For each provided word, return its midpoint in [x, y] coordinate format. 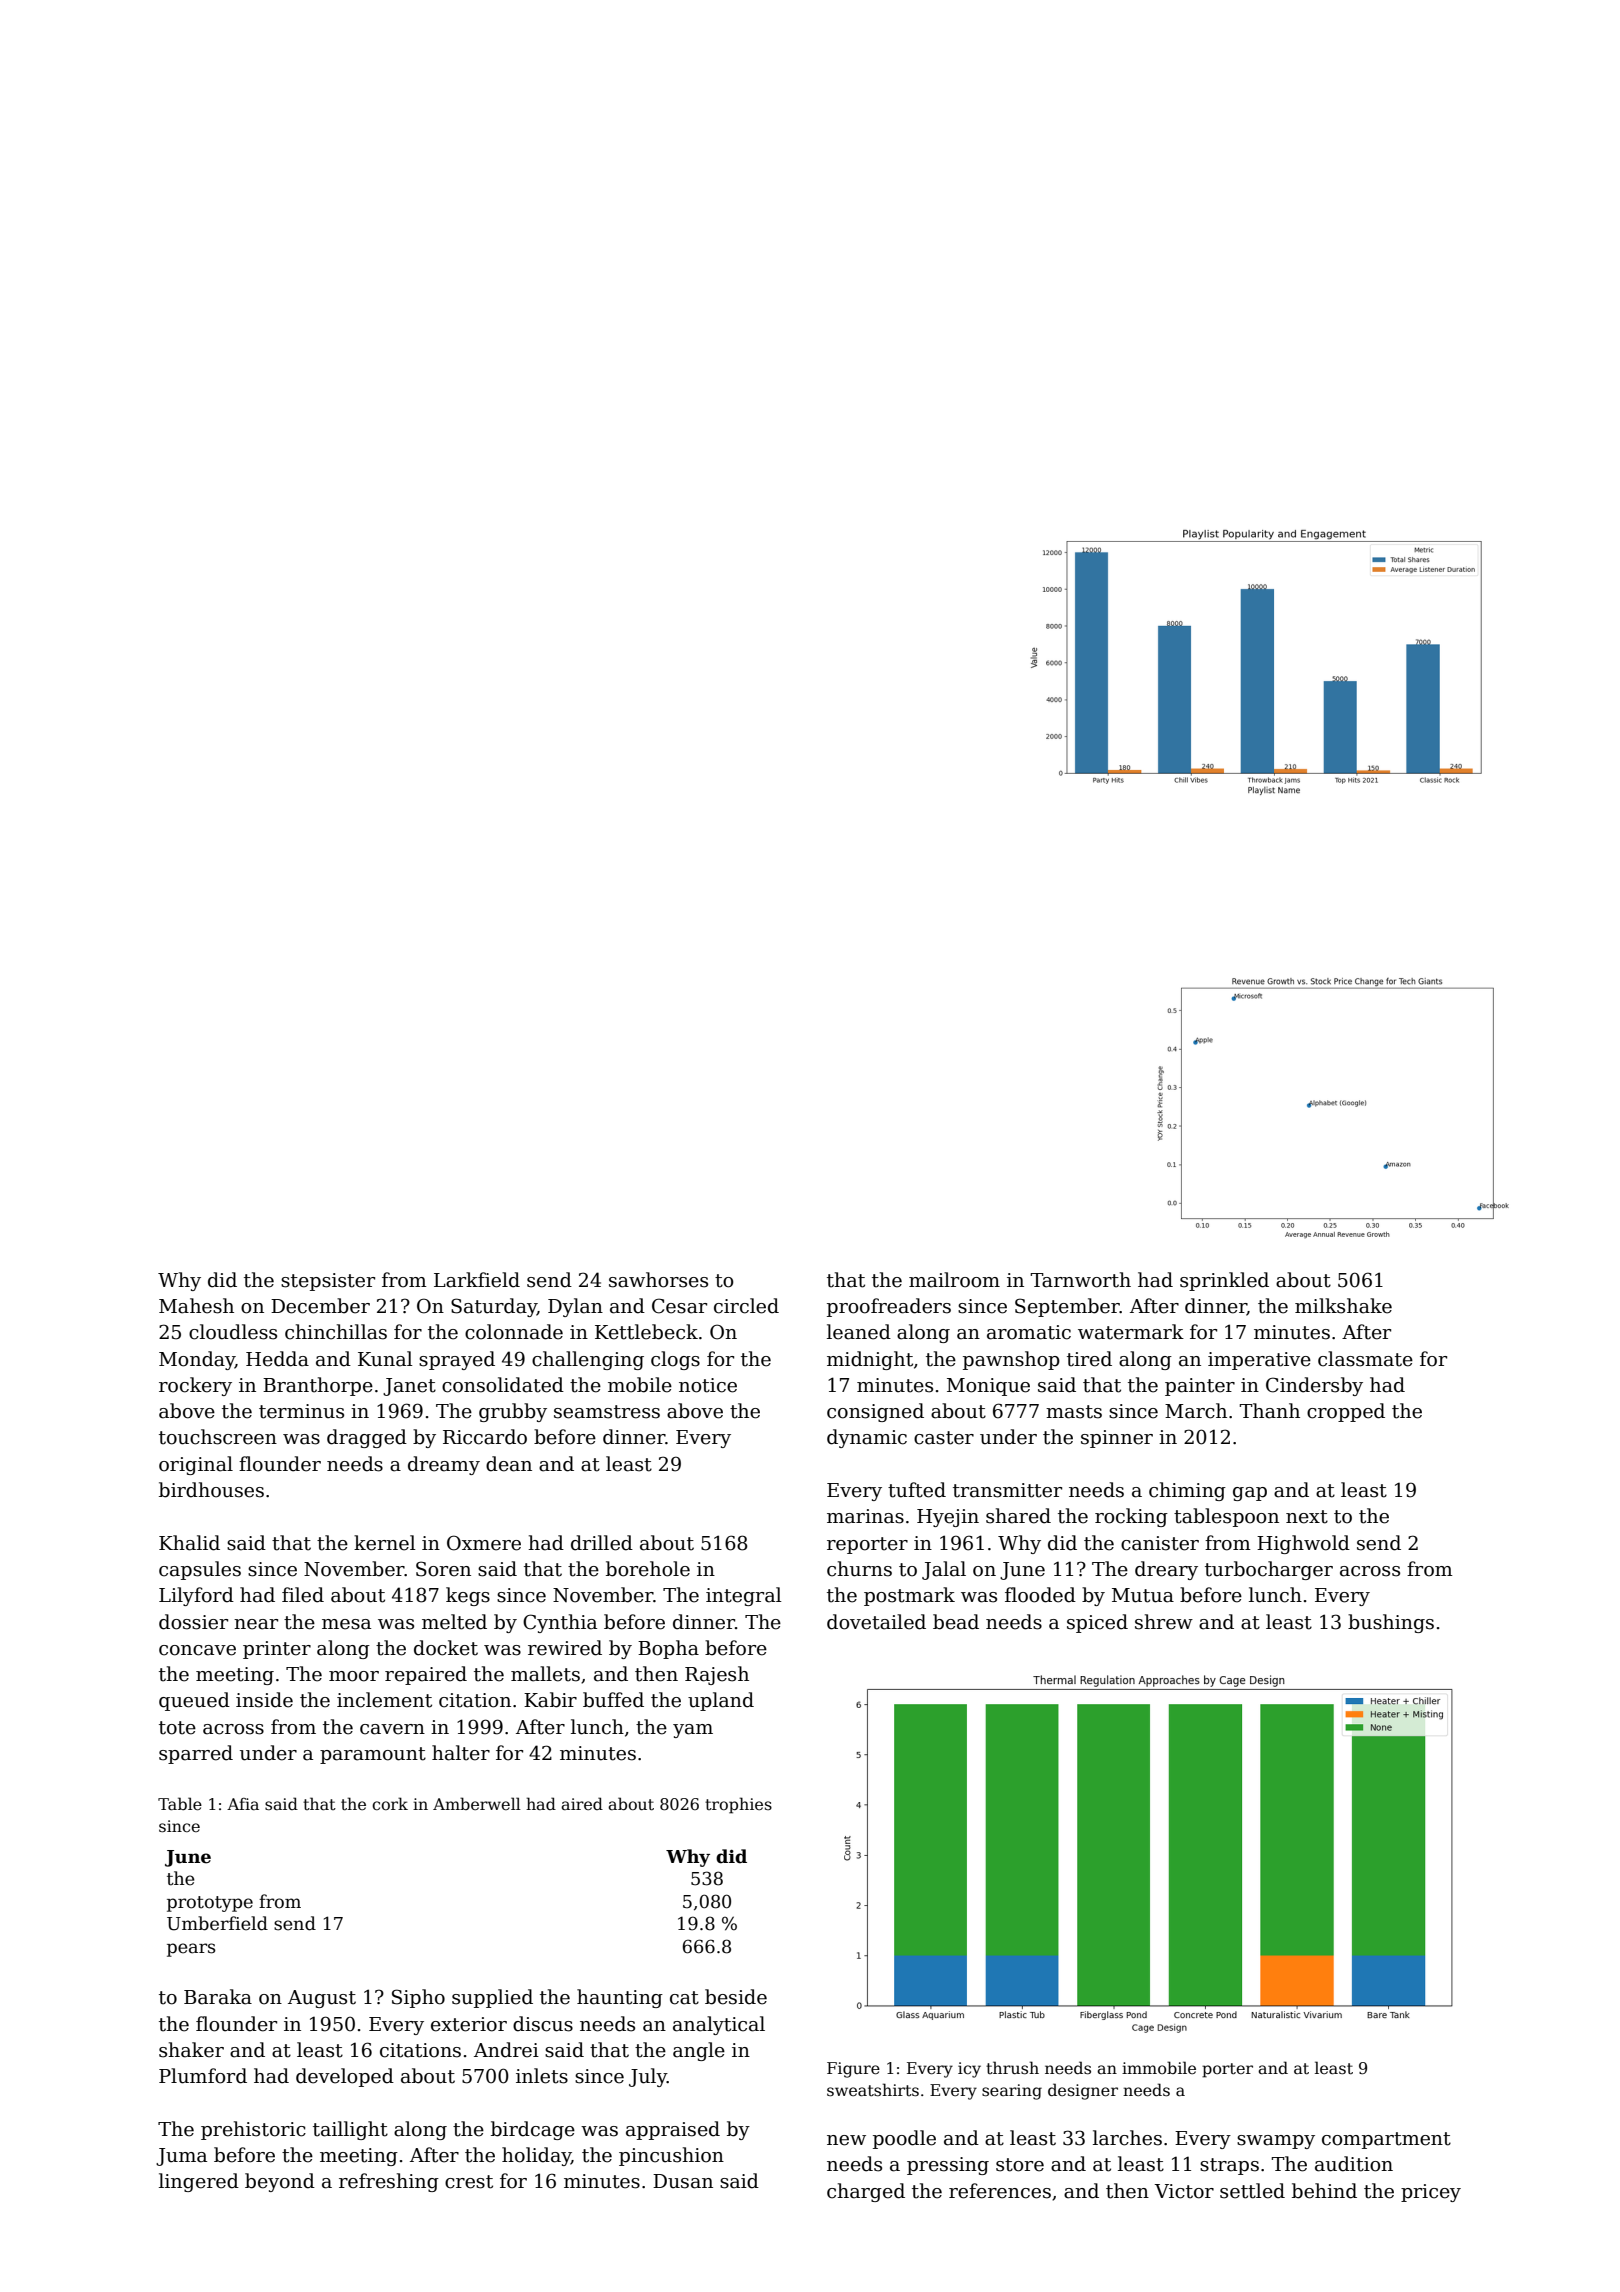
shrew [1164, 1622]
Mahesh [196, 1306]
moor [354, 1676]
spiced [1097, 1623]
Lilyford [196, 1596]
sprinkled [1224, 1281]
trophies [738, 1805]
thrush [1012, 2067]
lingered [199, 2182]
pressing [948, 2166]
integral [744, 1596]
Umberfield [217, 1923]
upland [721, 1701]
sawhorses [658, 1280]
